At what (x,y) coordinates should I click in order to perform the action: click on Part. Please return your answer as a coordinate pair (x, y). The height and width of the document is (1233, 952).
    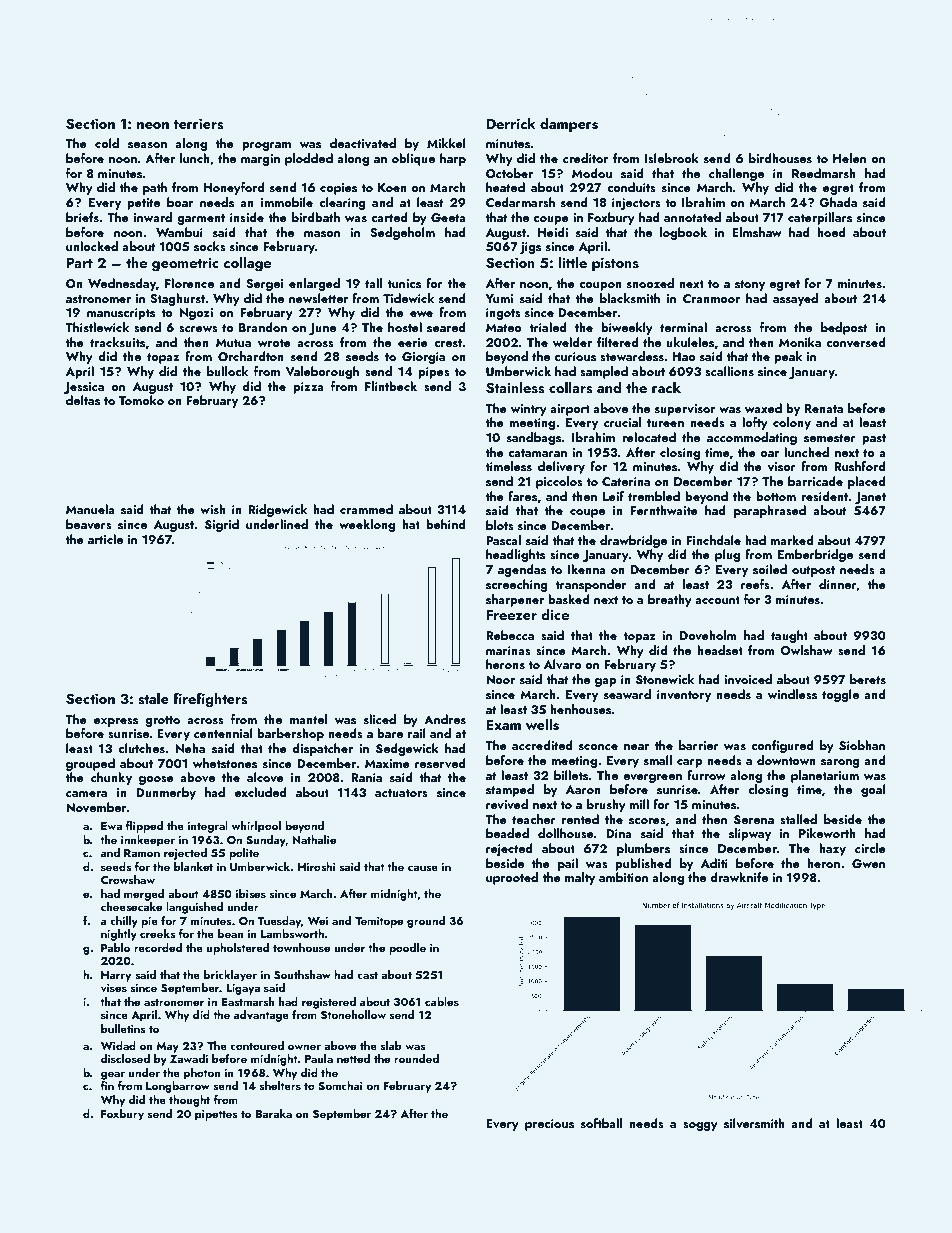
    Looking at the image, I should click on (79, 263).
